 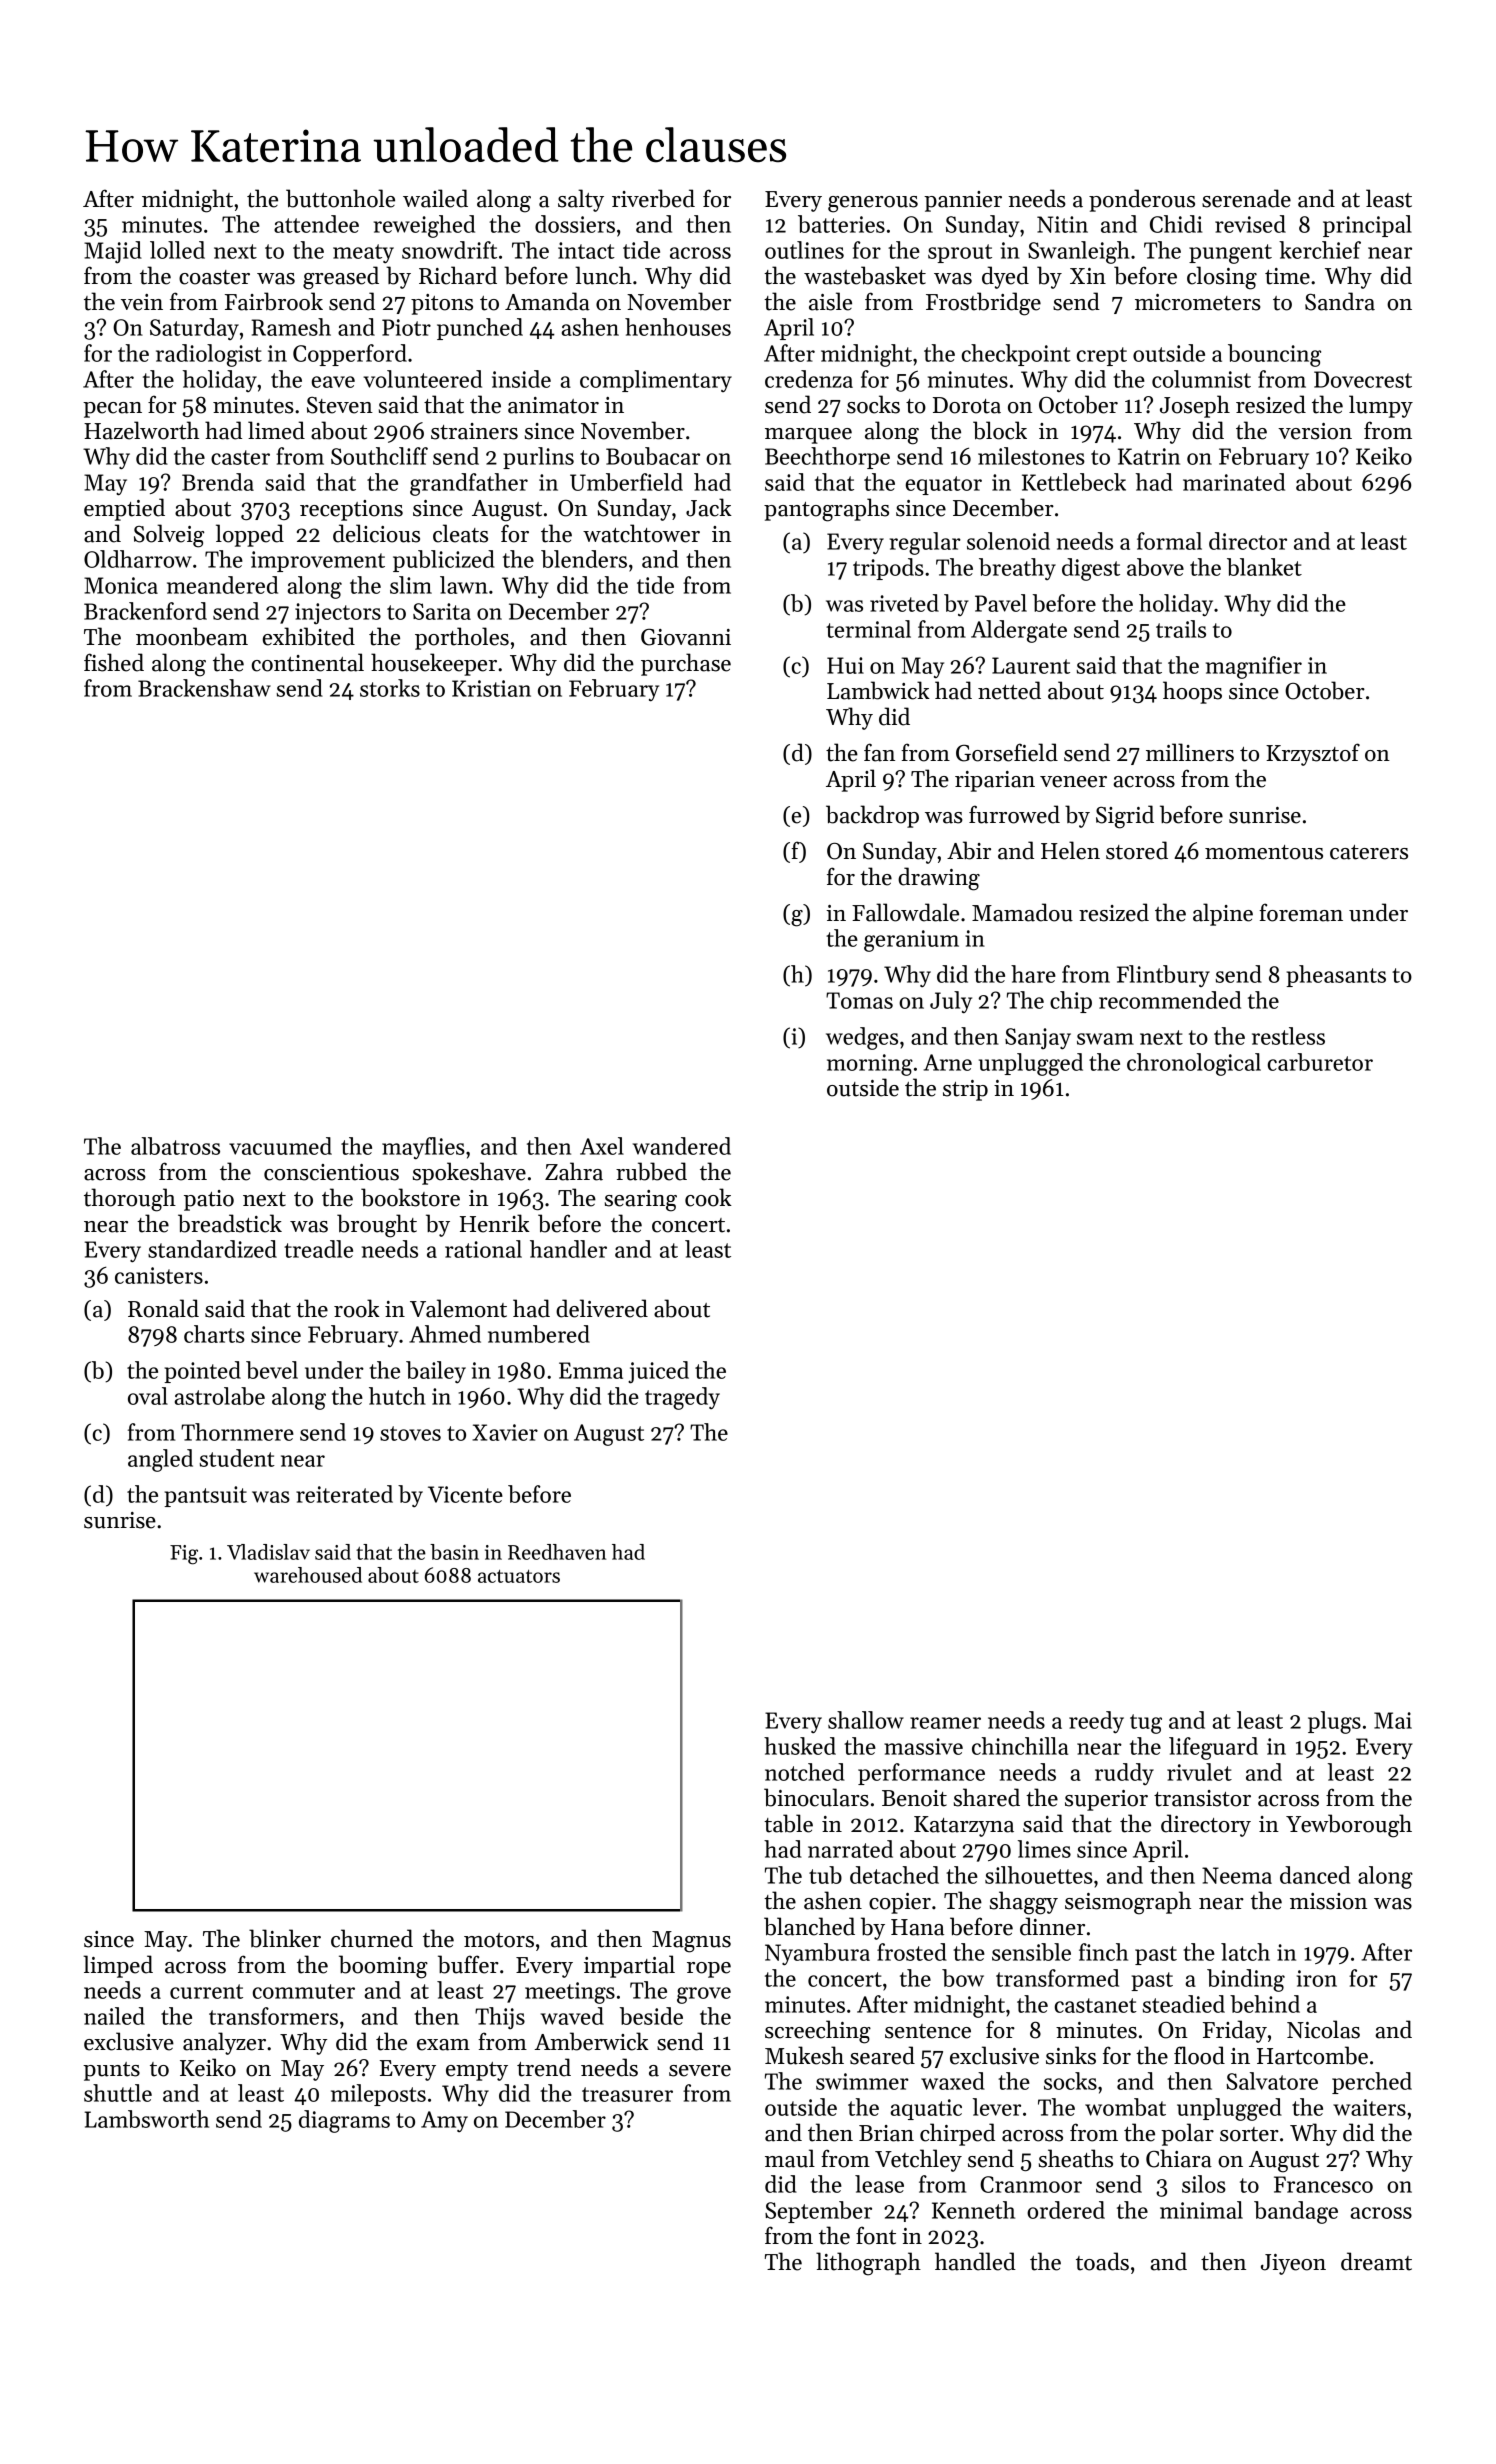 I want to click on plugs, so click(x=1334, y=1722).
